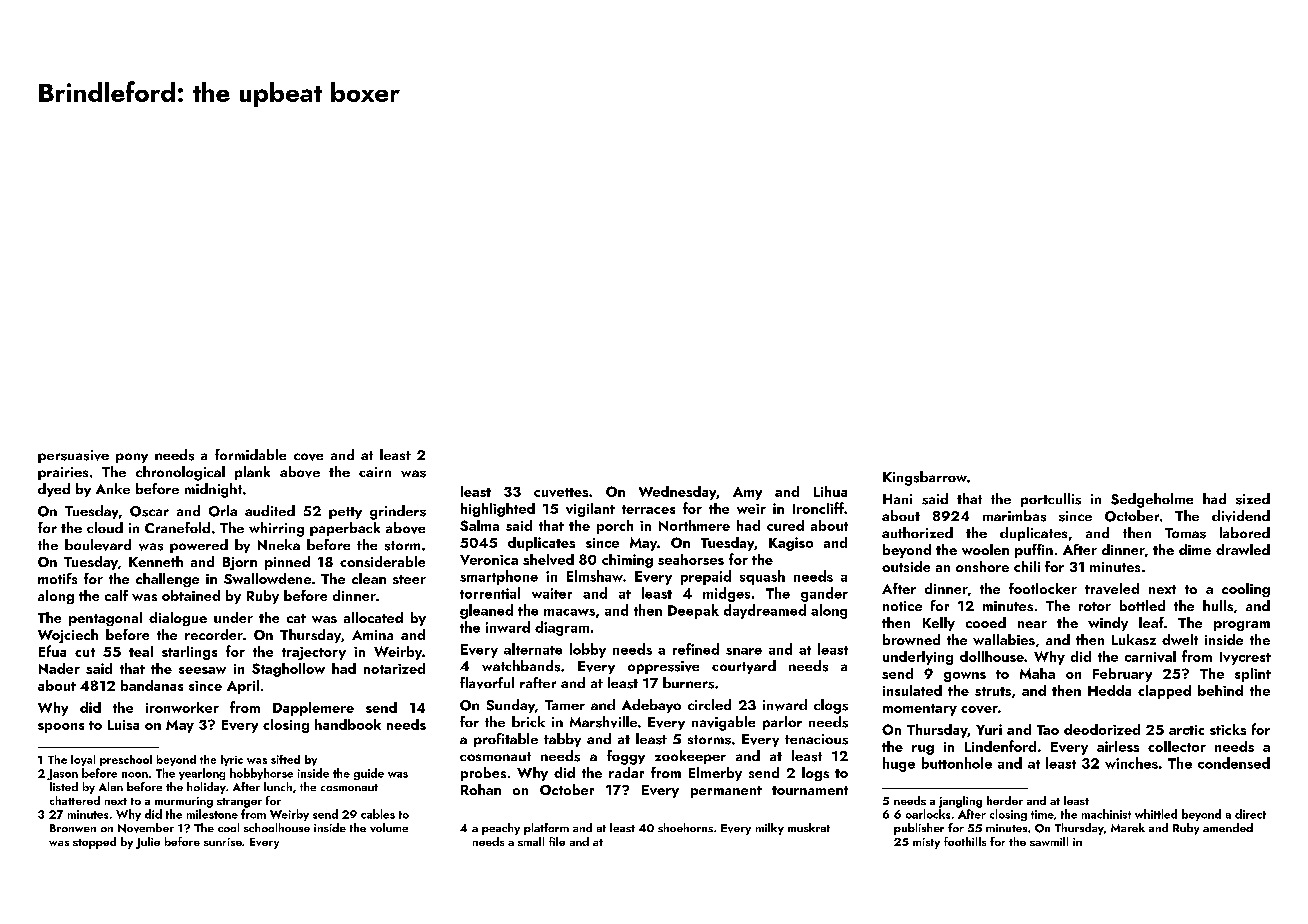 This page has height=924, width=1308. What do you see at coordinates (993, 691) in the page?
I see `struts` at bounding box center [993, 691].
